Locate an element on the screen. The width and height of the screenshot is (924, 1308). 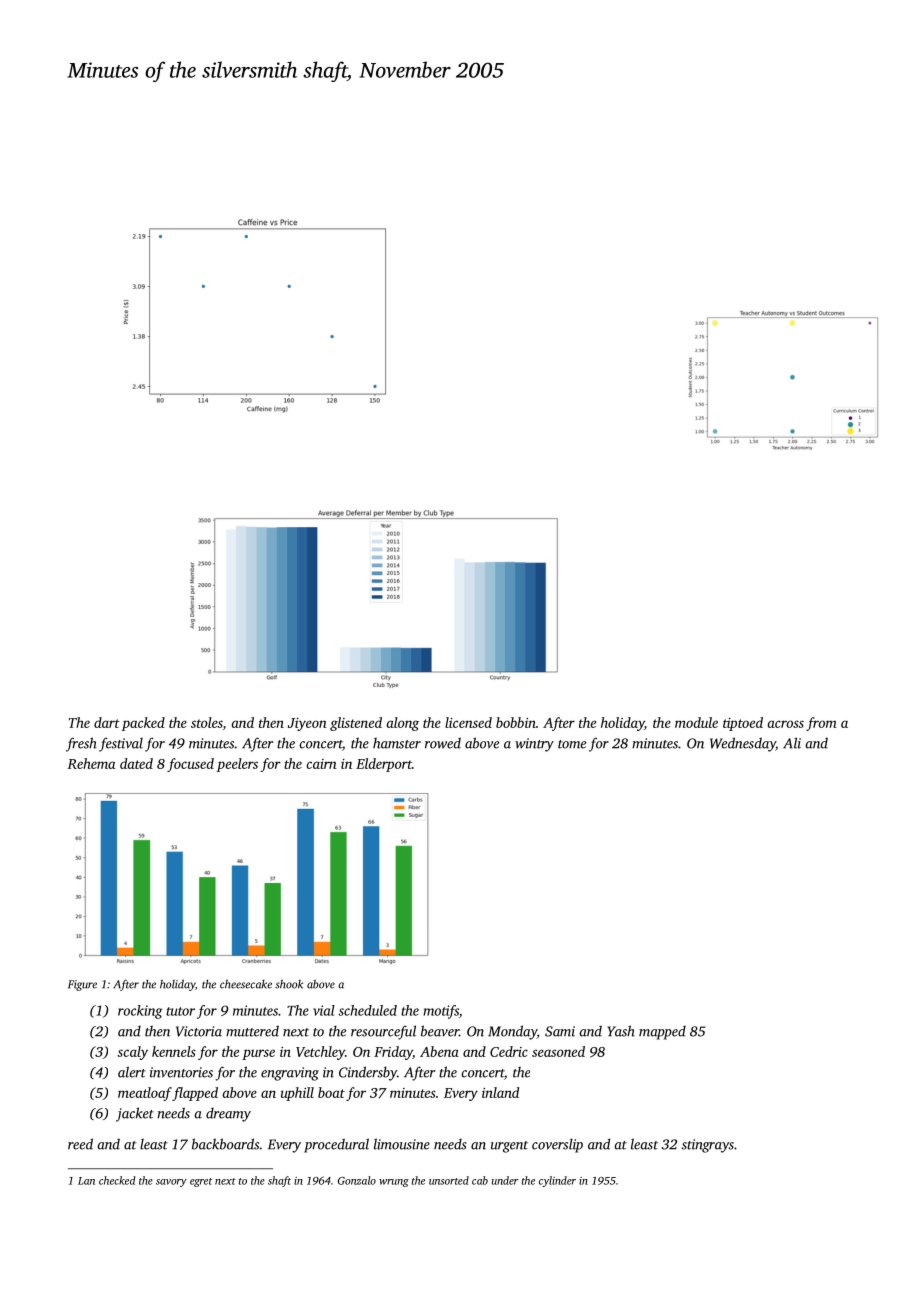
mapped is located at coordinates (662, 1033).
